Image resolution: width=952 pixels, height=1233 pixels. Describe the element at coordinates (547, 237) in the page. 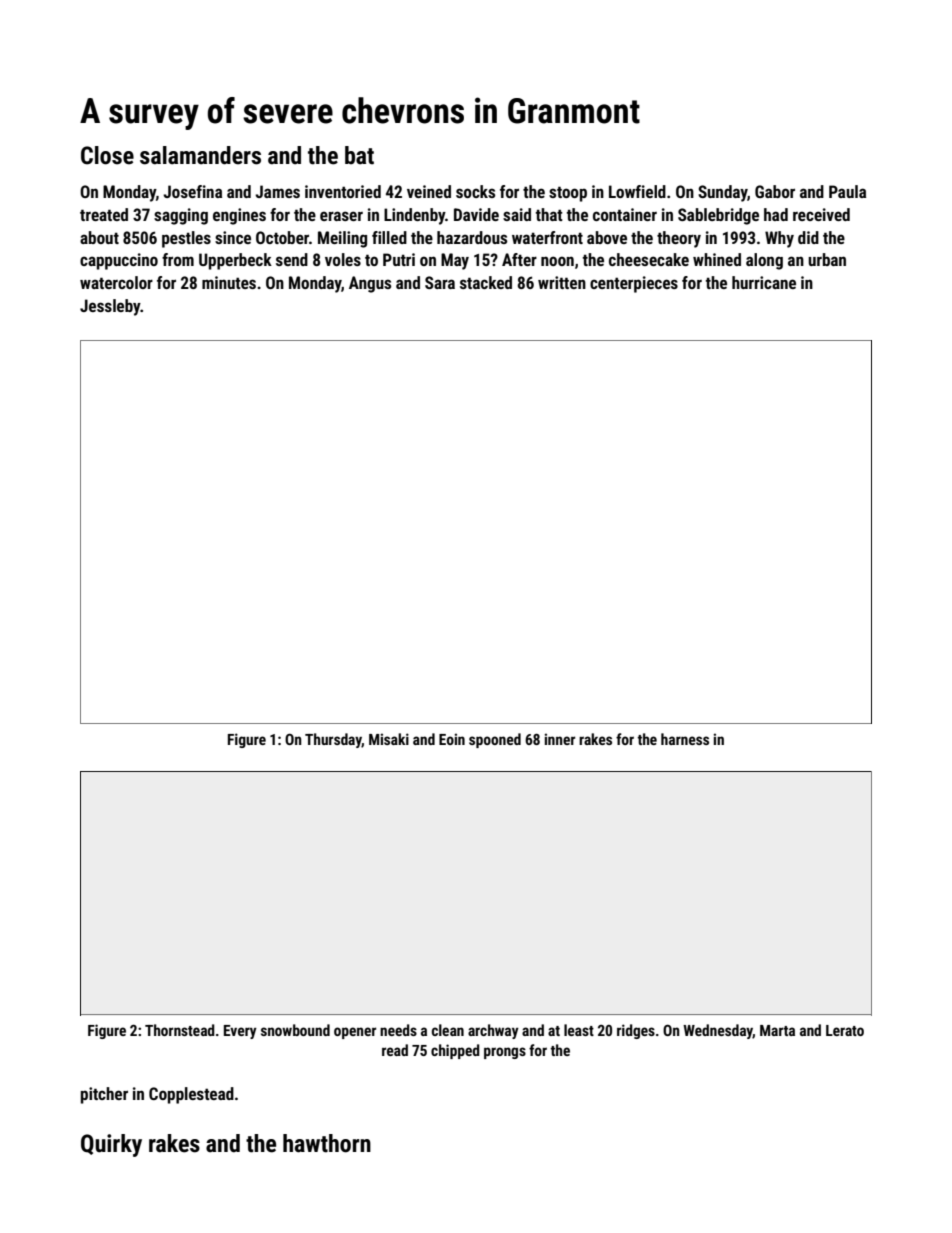

I see `waterfront` at that location.
